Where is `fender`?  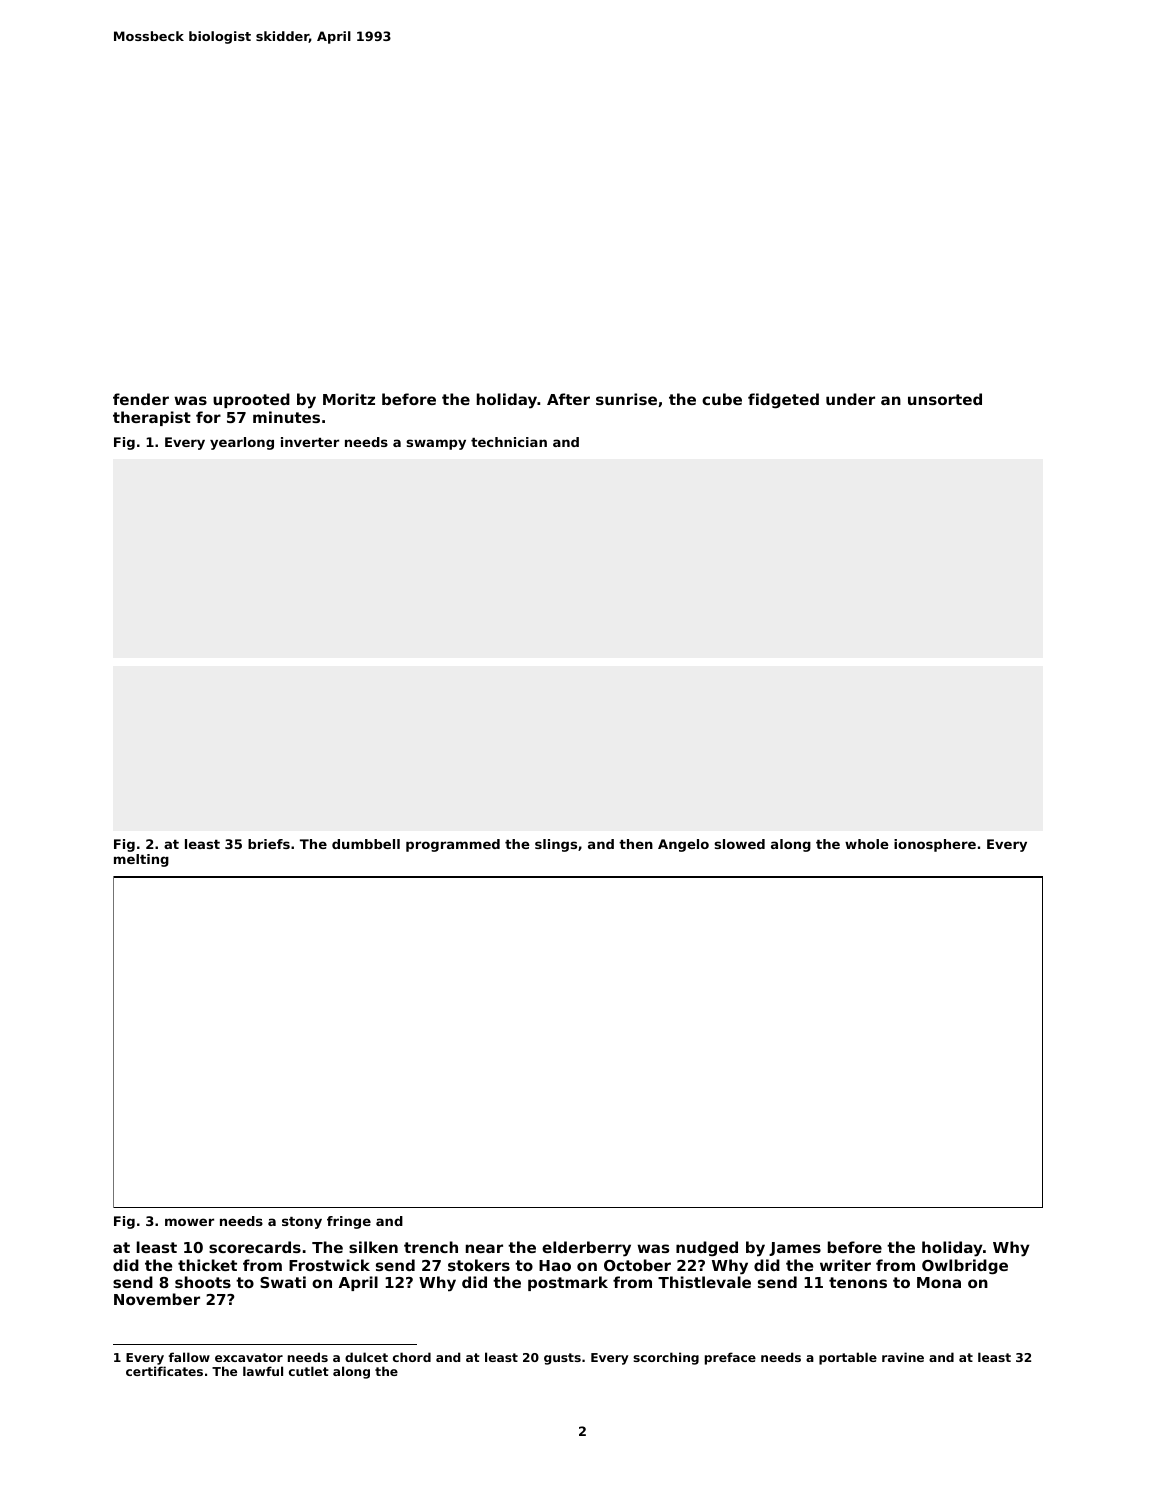
fender is located at coordinates (141, 399).
